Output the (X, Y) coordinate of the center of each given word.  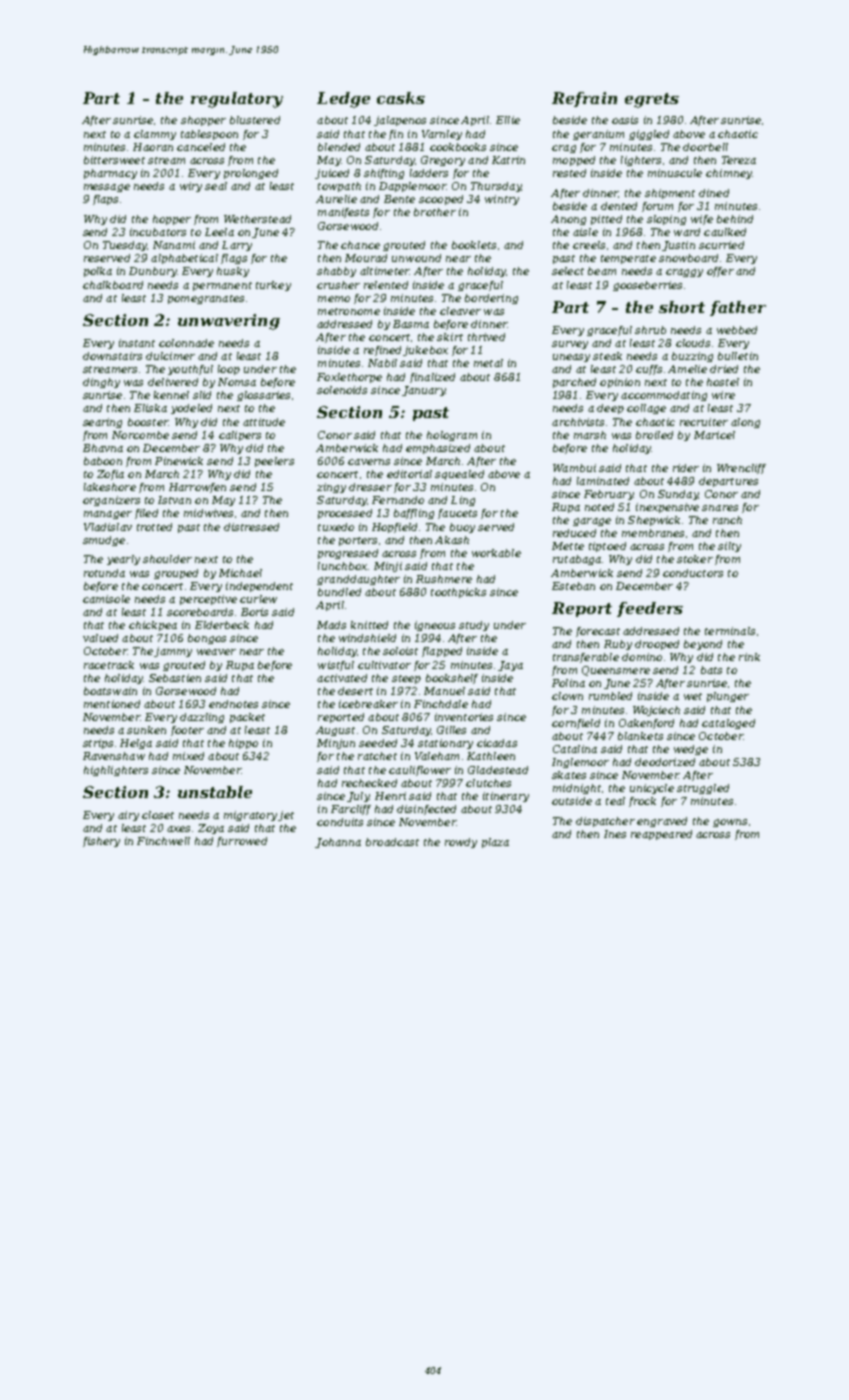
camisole (106, 599)
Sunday (678, 495)
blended (339, 147)
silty (729, 547)
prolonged (251, 174)
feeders (650, 609)
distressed (251, 527)
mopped (574, 161)
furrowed (242, 842)
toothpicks (458, 593)
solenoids (342, 390)
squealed (459, 475)
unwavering (229, 322)
